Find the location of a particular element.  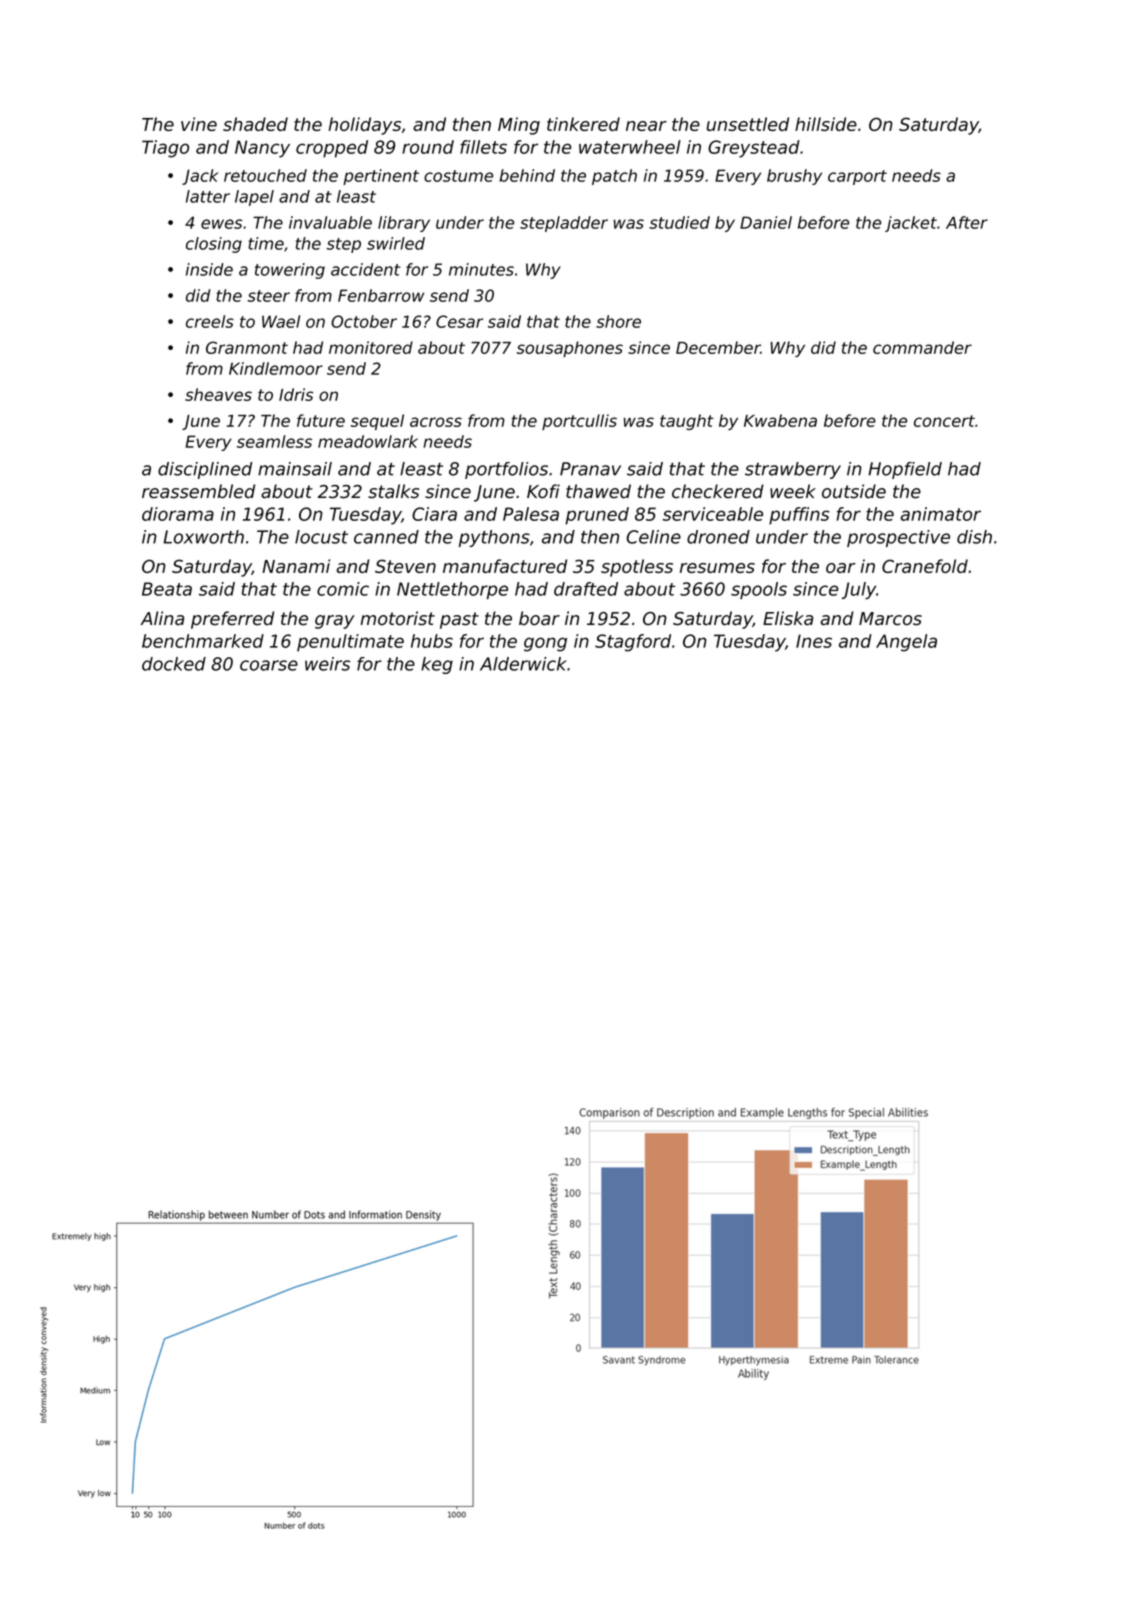

Tiago is located at coordinates (165, 149).
